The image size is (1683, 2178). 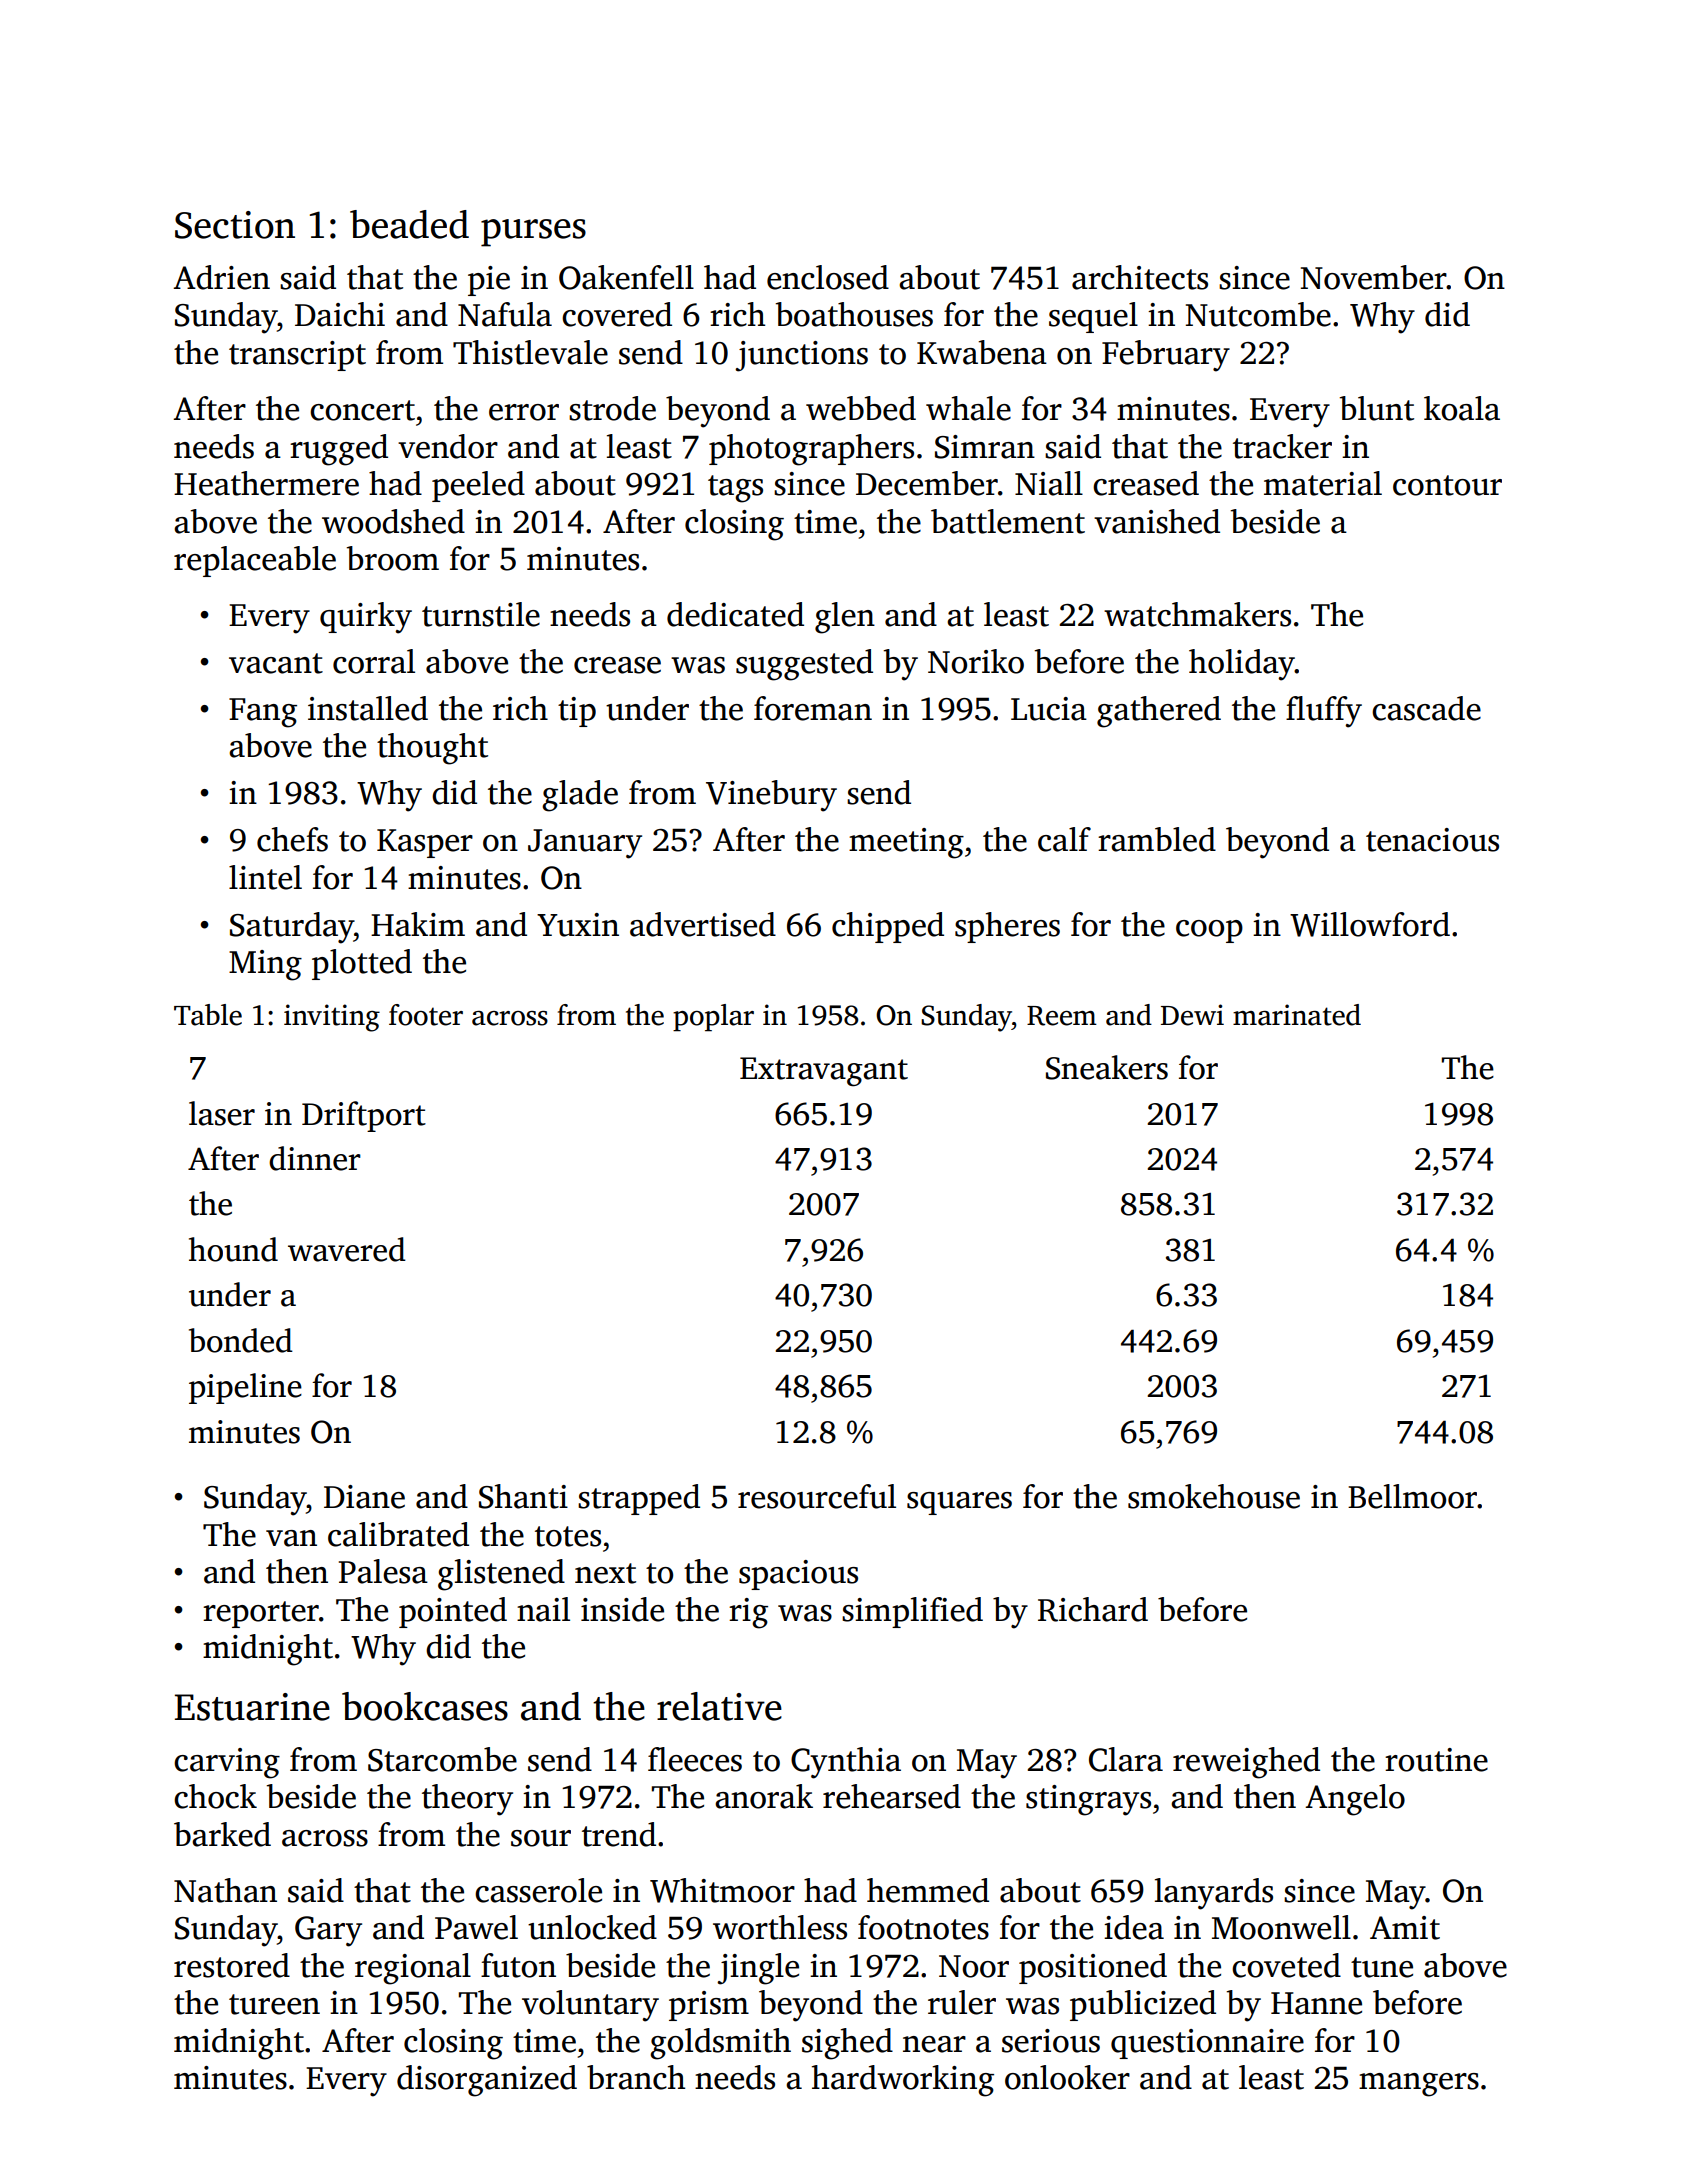 I want to click on branch, so click(x=636, y=2077).
